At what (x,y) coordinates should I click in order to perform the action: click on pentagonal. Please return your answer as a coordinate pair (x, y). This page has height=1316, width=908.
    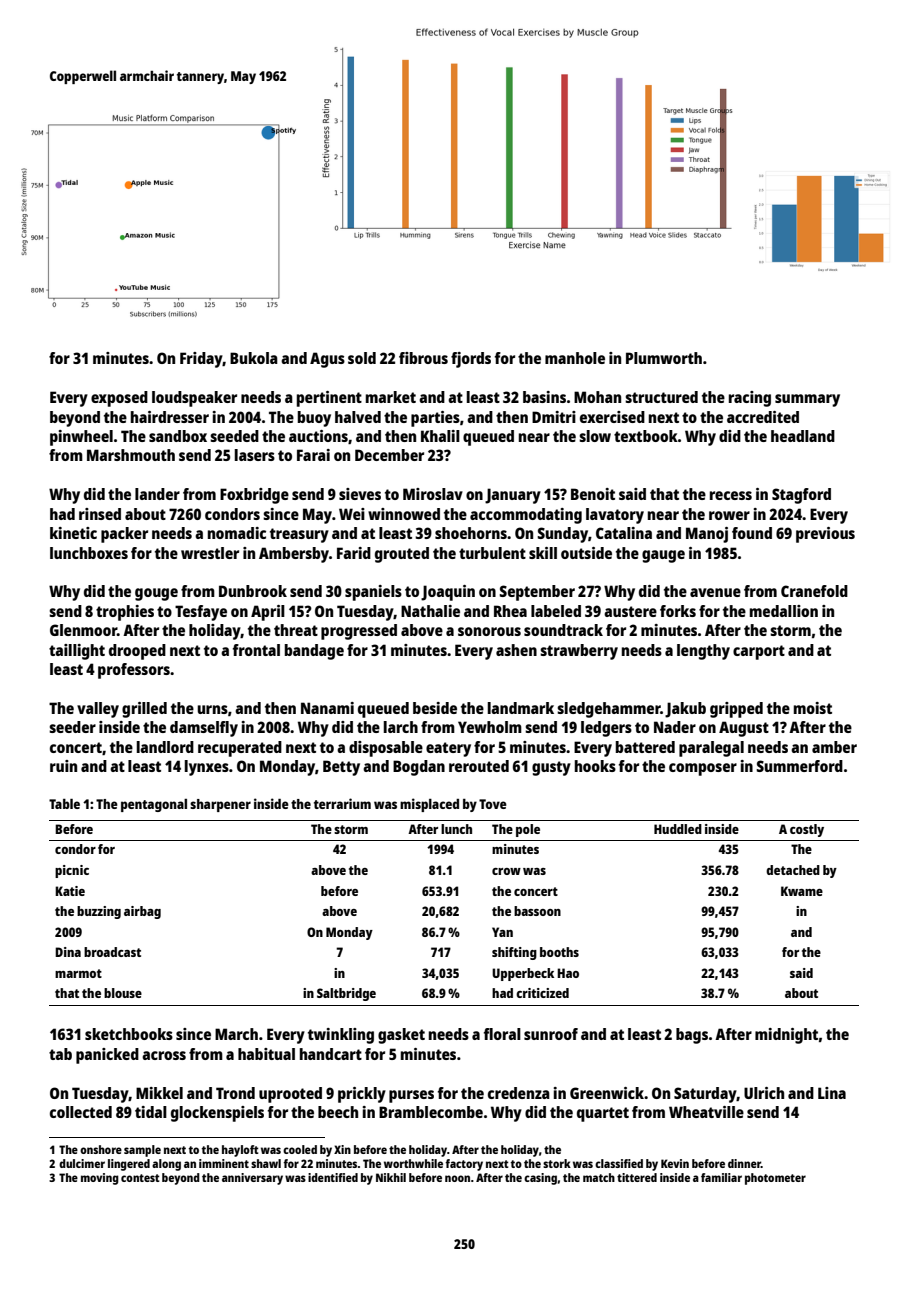
    Looking at the image, I should click on (154, 805).
